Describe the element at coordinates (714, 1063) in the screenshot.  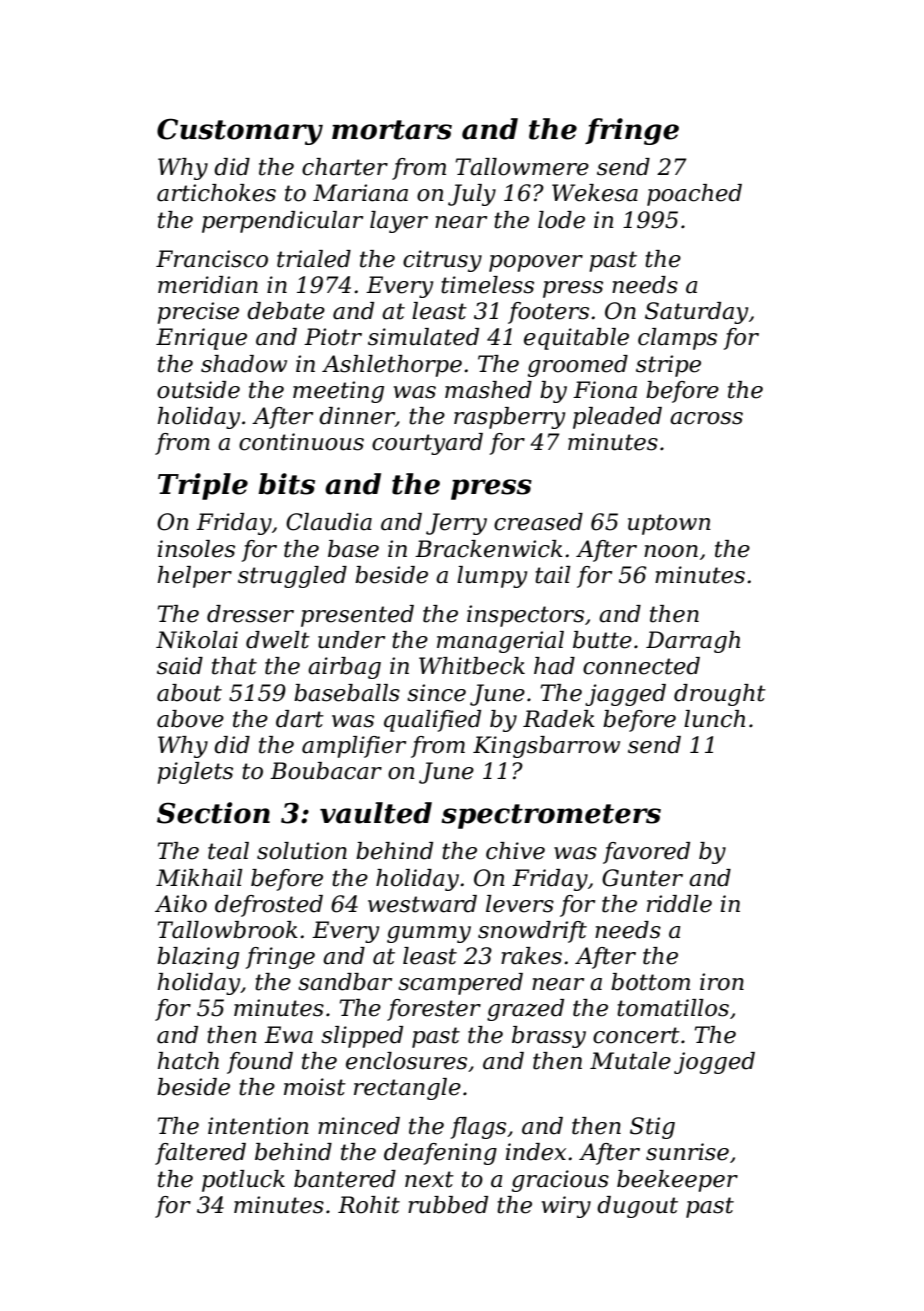
I see `jogged` at that location.
